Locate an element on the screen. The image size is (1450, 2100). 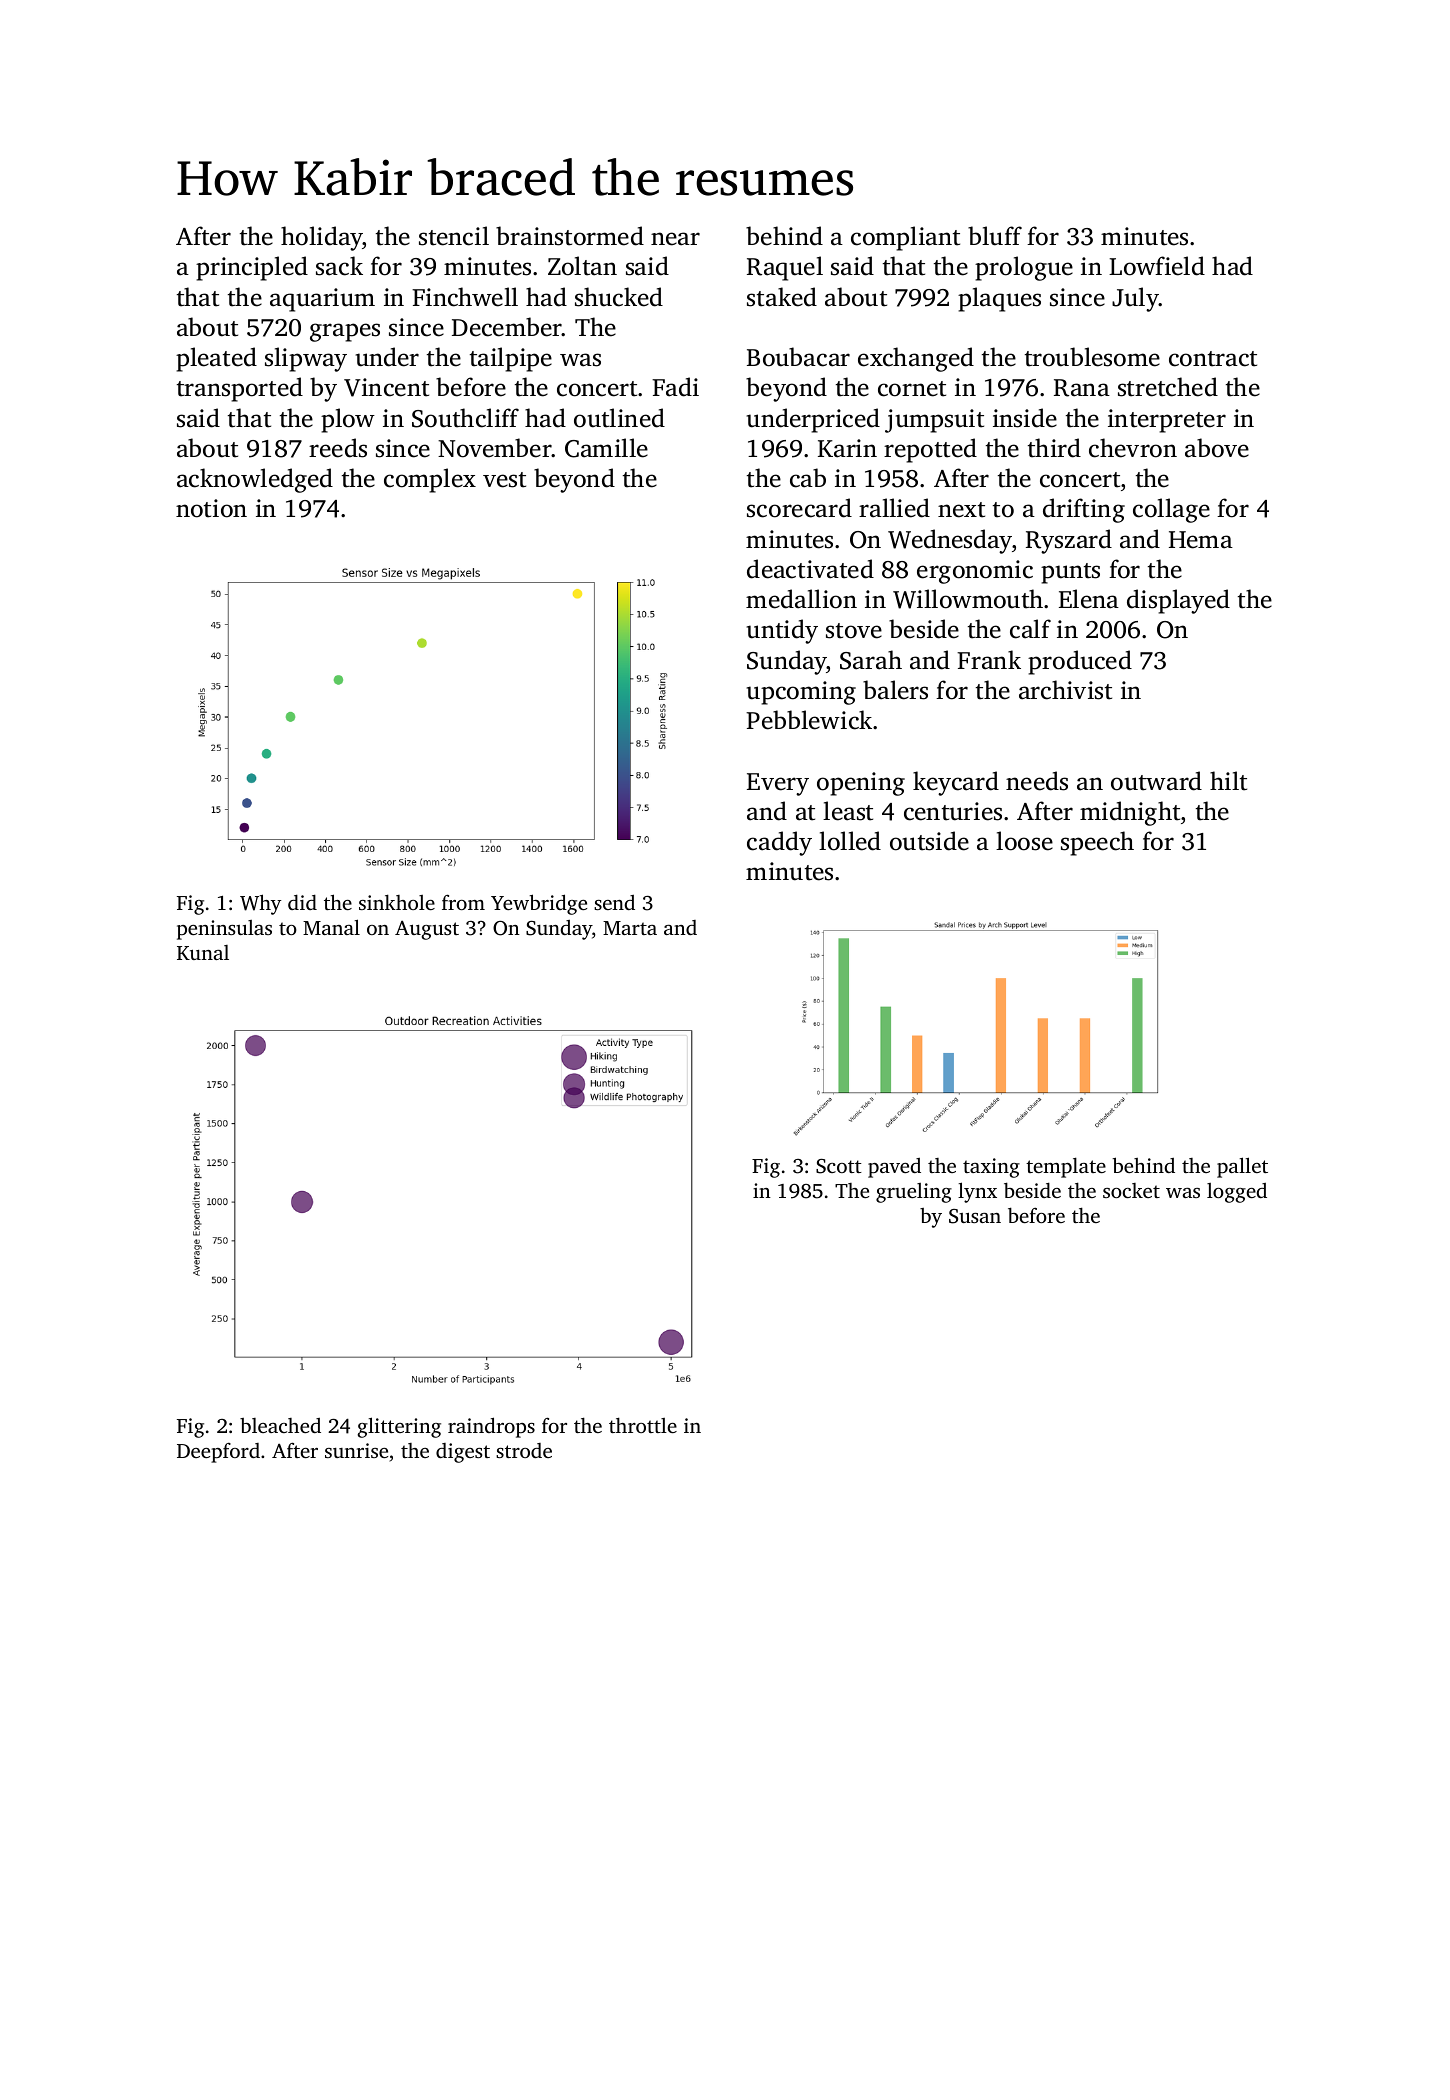
Why is located at coordinates (260, 904).
